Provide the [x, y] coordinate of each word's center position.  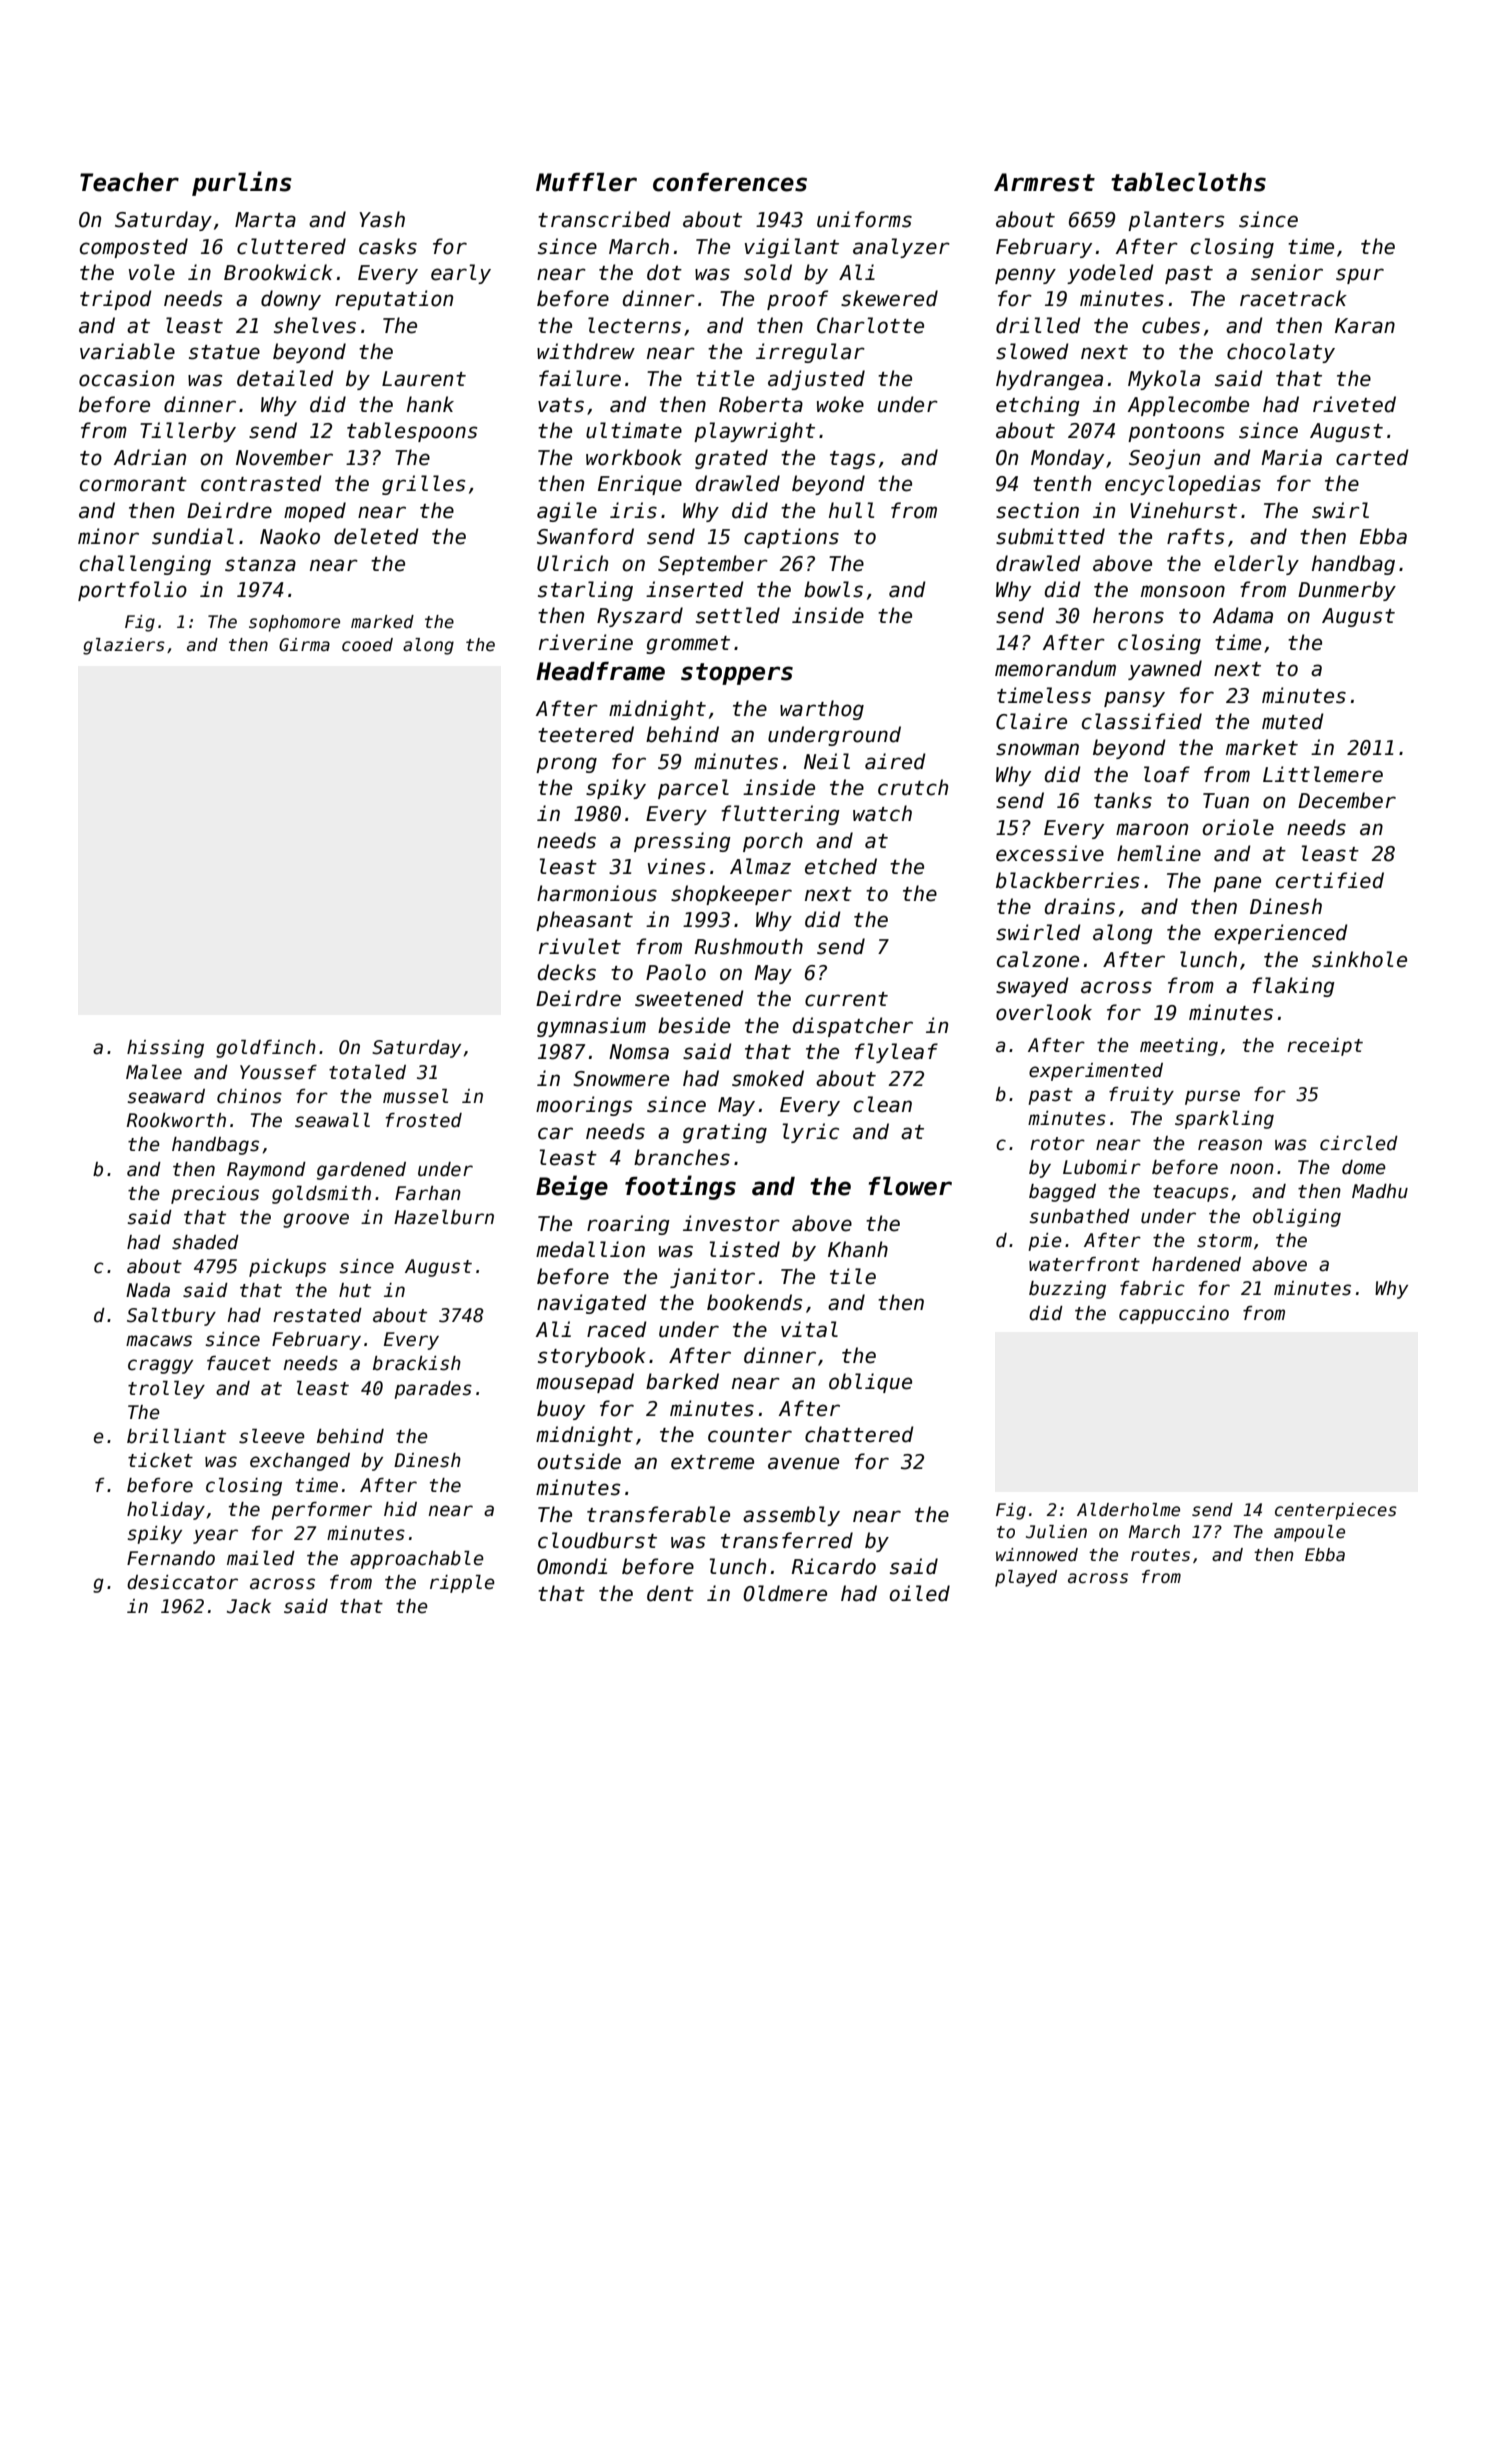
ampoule [1309, 1533]
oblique [870, 1383]
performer [321, 1511]
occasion [126, 378]
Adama [1243, 615]
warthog [822, 710]
